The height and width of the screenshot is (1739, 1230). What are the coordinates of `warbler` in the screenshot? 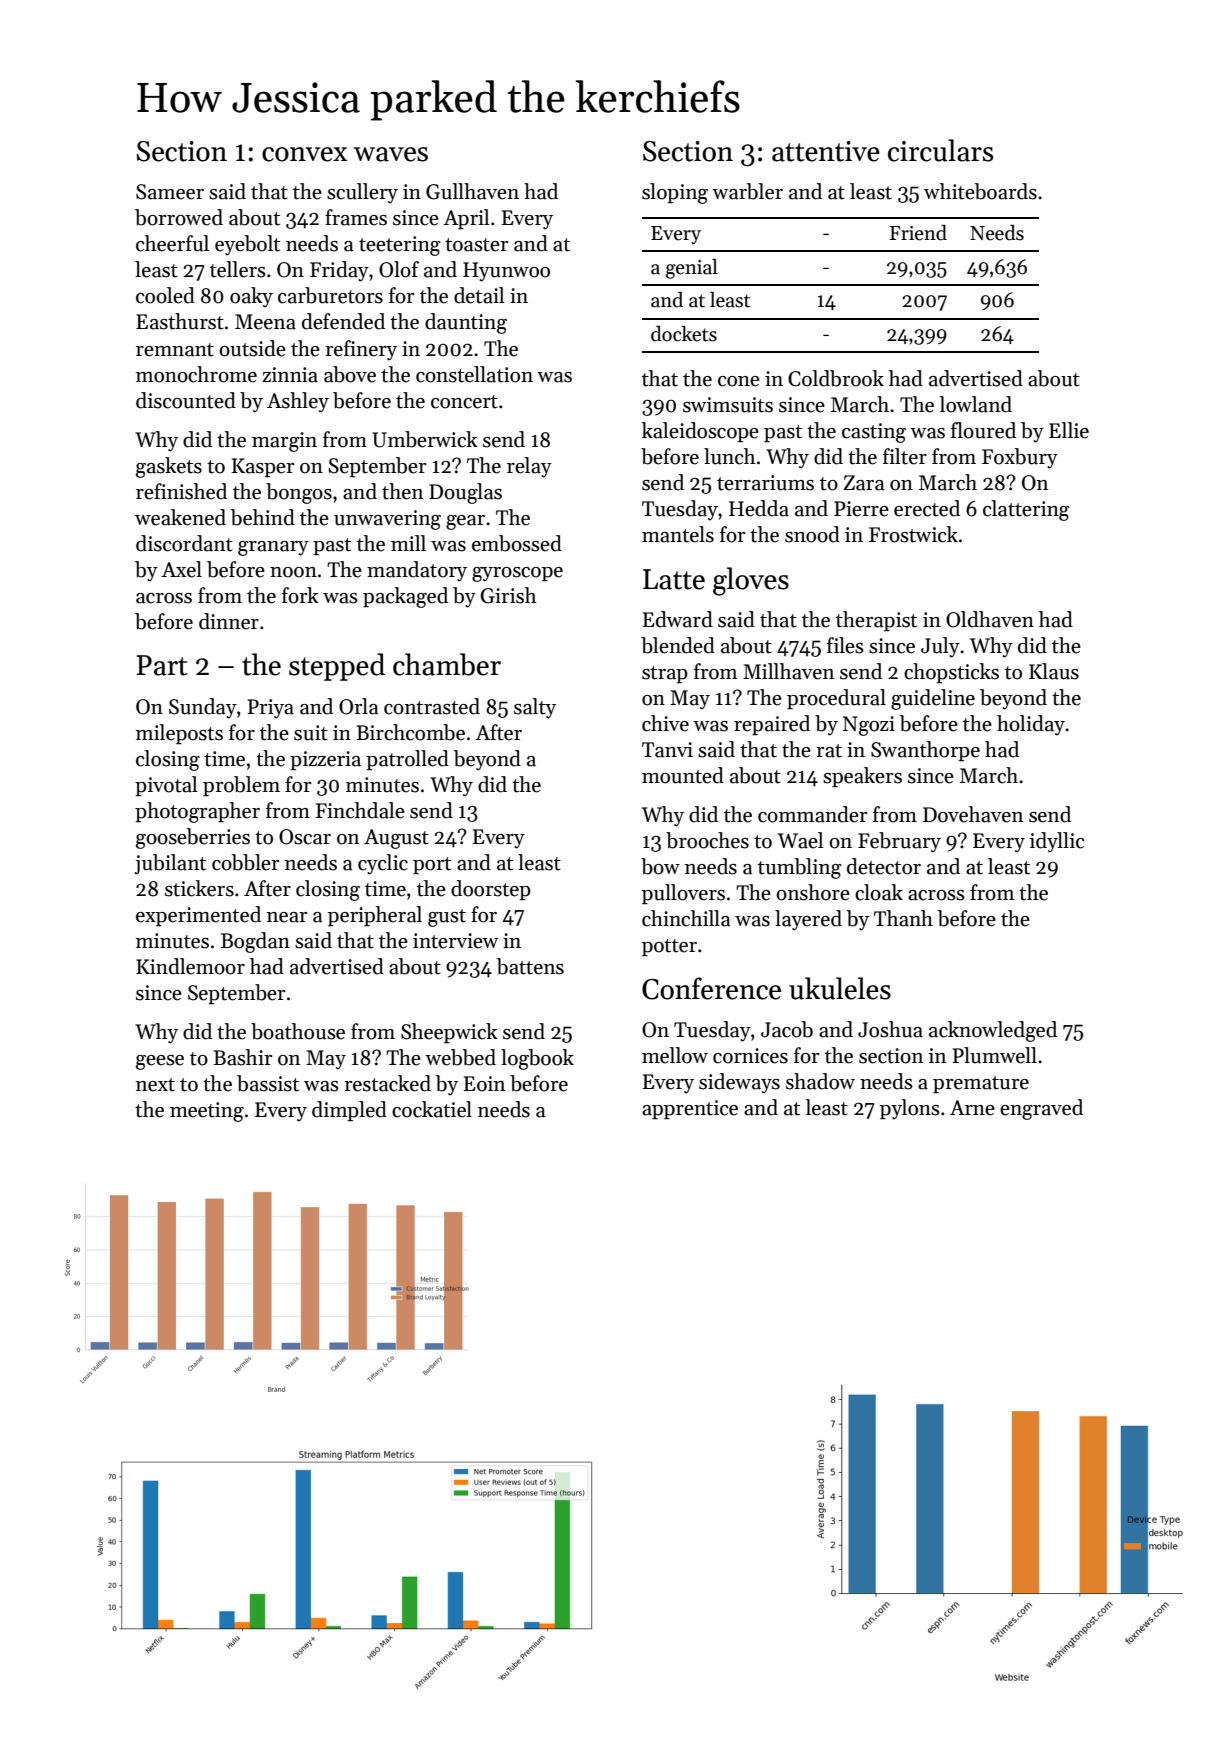 It's located at (747, 191).
